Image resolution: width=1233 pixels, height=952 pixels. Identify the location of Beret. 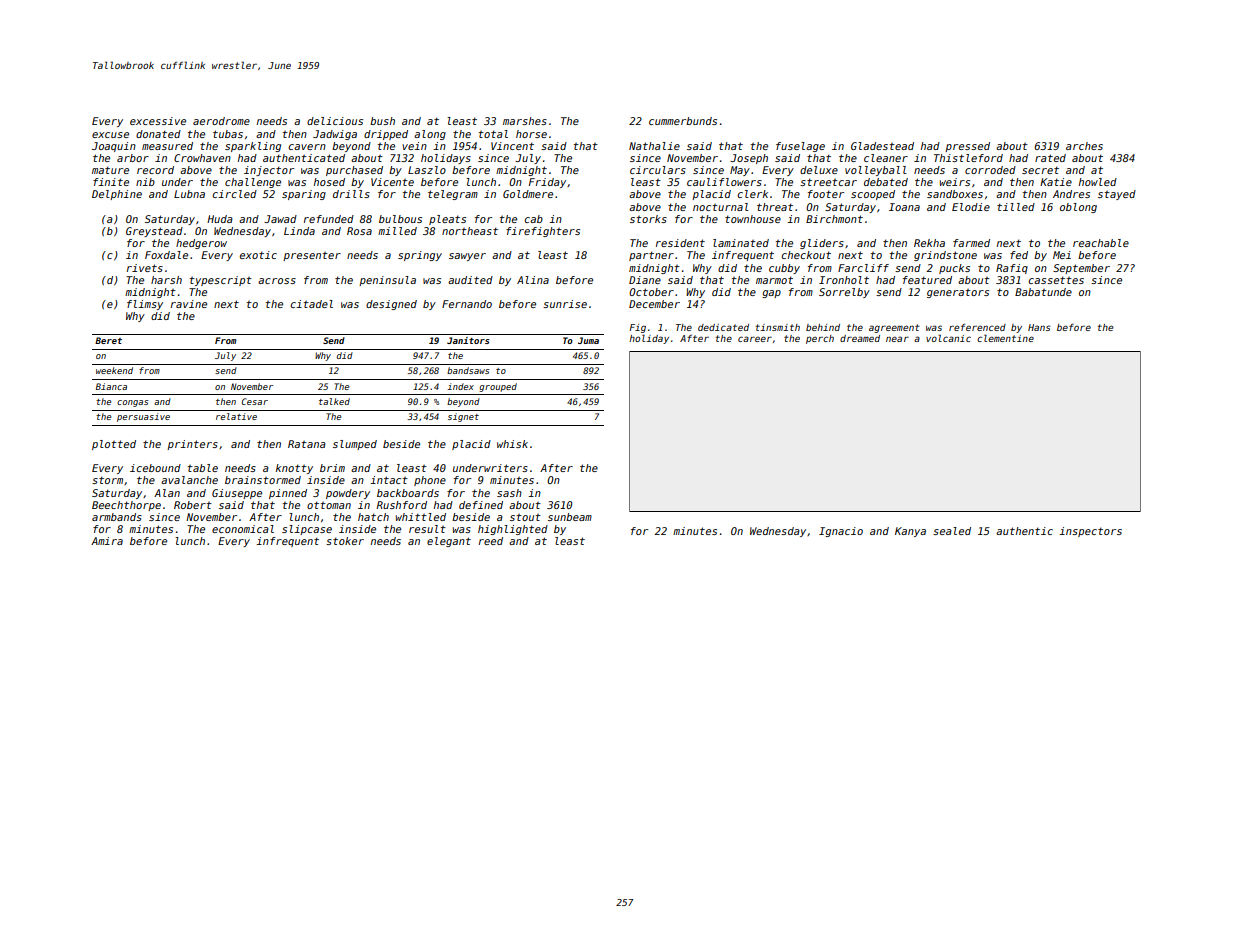
(108, 340).
